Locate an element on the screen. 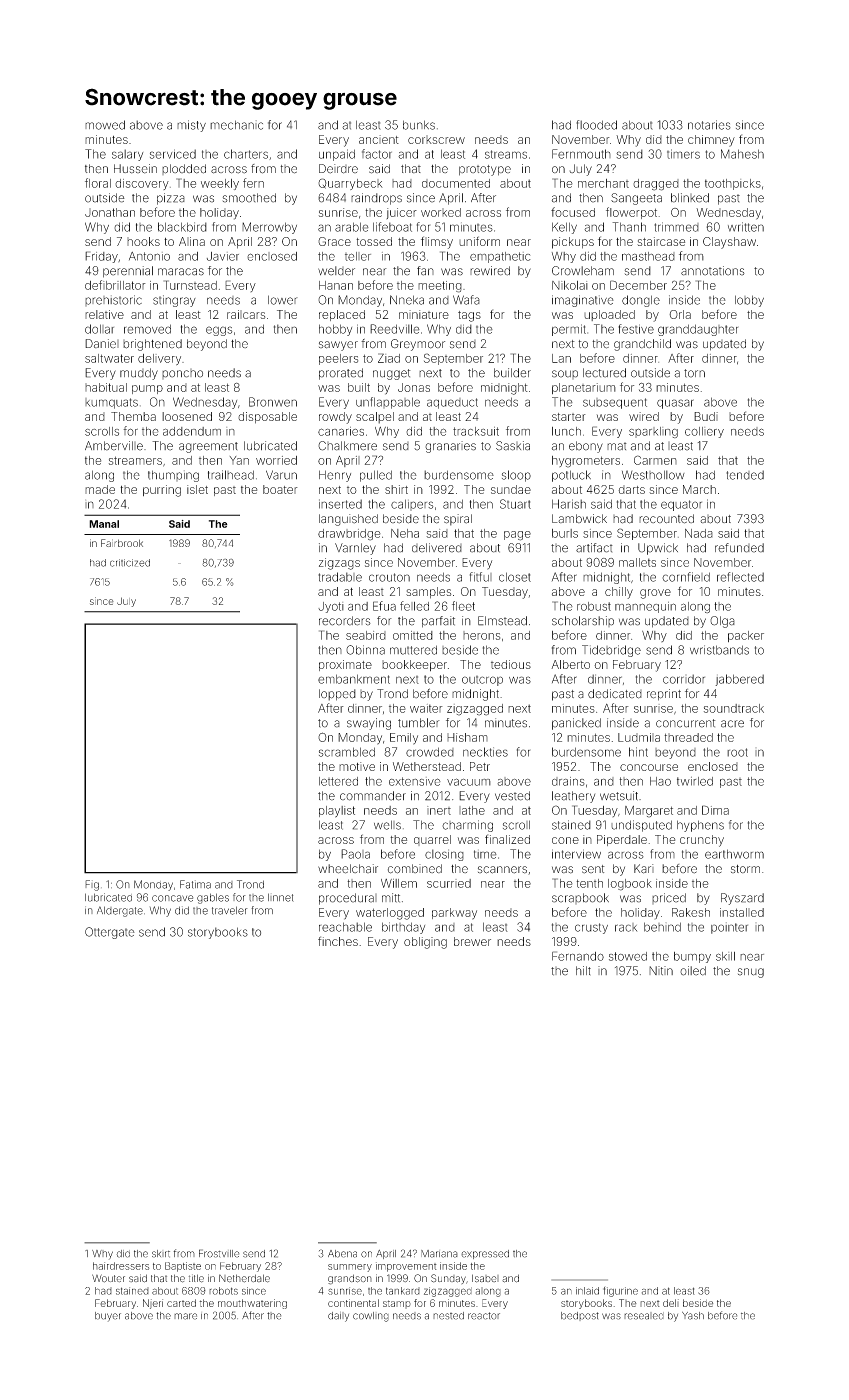 This screenshot has width=849, height=1400. Abena is located at coordinates (342, 1254).
